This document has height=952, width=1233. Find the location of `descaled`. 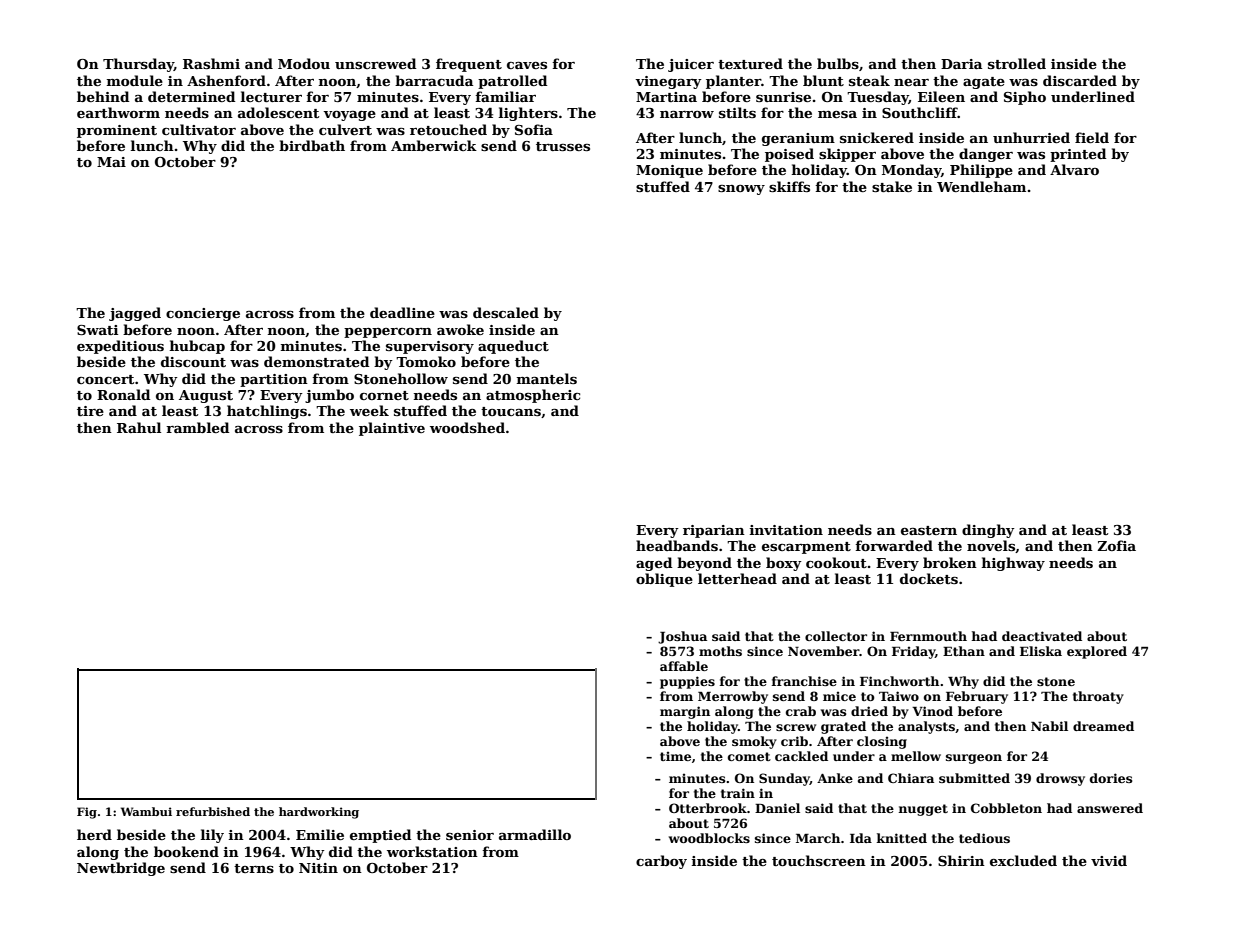

descaled is located at coordinates (506, 312).
